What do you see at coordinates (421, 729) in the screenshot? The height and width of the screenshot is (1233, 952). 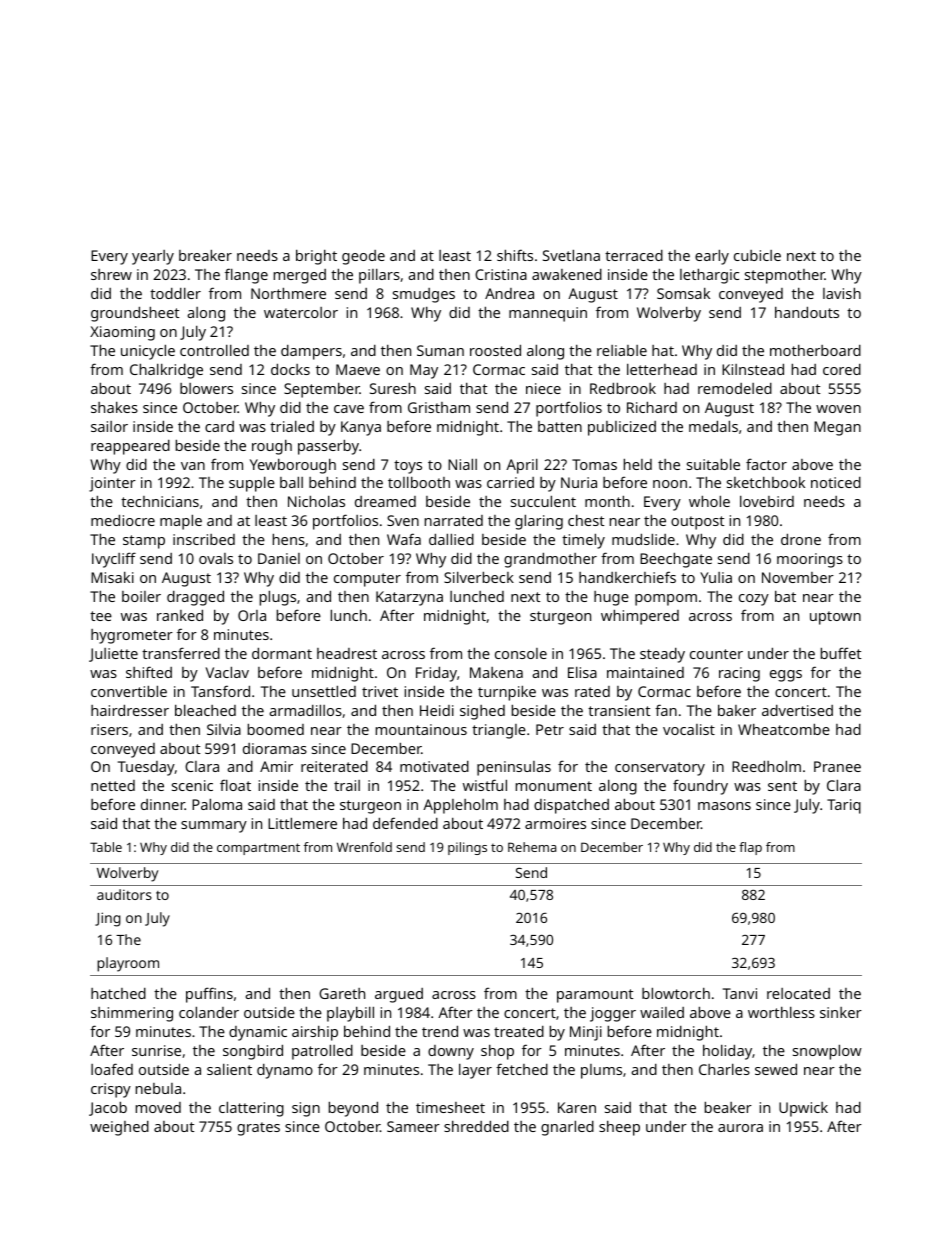 I see `mountainous` at bounding box center [421, 729].
